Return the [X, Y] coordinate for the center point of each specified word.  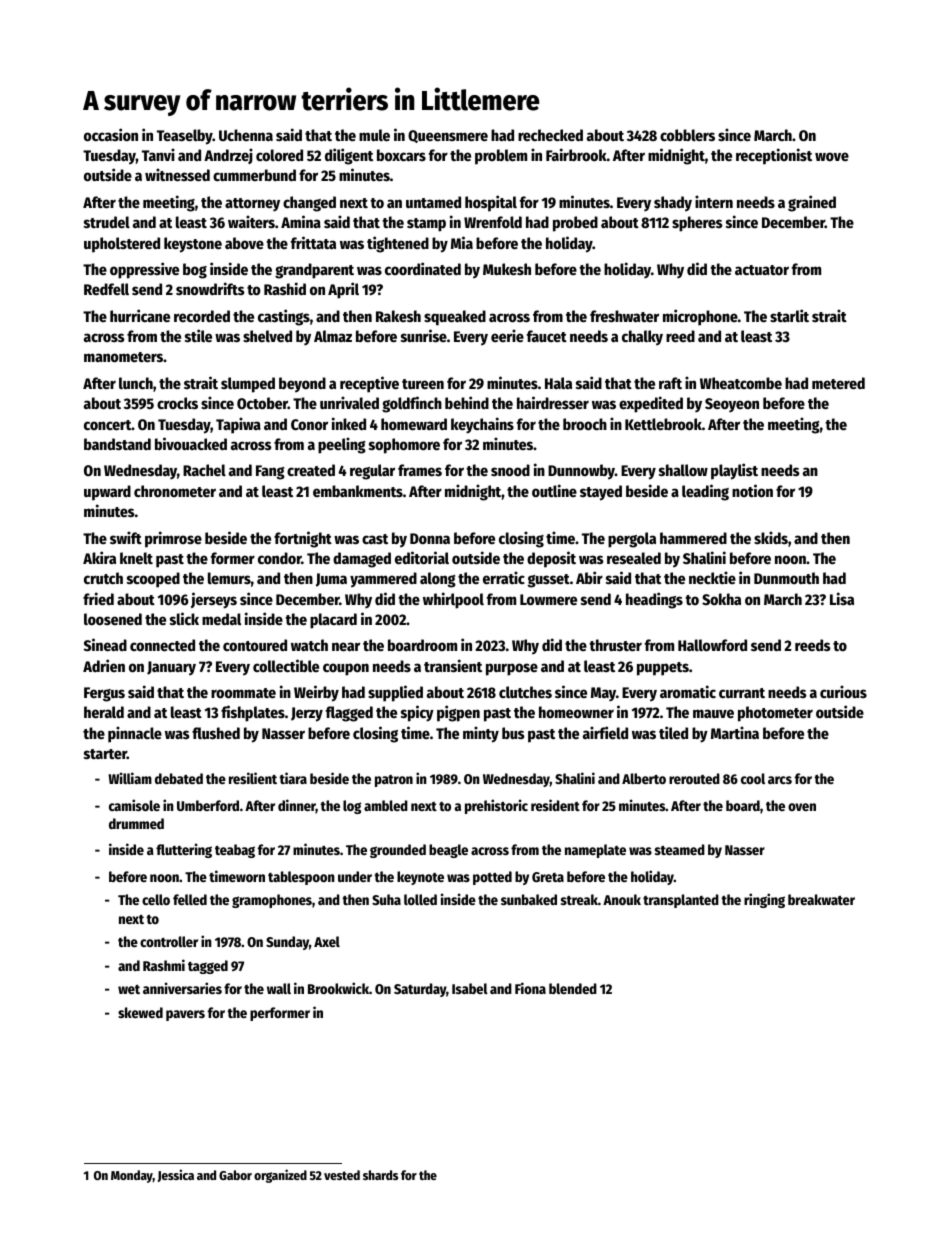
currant [742, 693]
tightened [398, 244]
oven [802, 807]
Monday [132, 1176]
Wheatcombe [741, 383]
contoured [255, 645]
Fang [270, 472]
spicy [417, 713]
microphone [700, 317]
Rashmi [164, 965]
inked [349, 423]
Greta [548, 877]
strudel [107, 222]
